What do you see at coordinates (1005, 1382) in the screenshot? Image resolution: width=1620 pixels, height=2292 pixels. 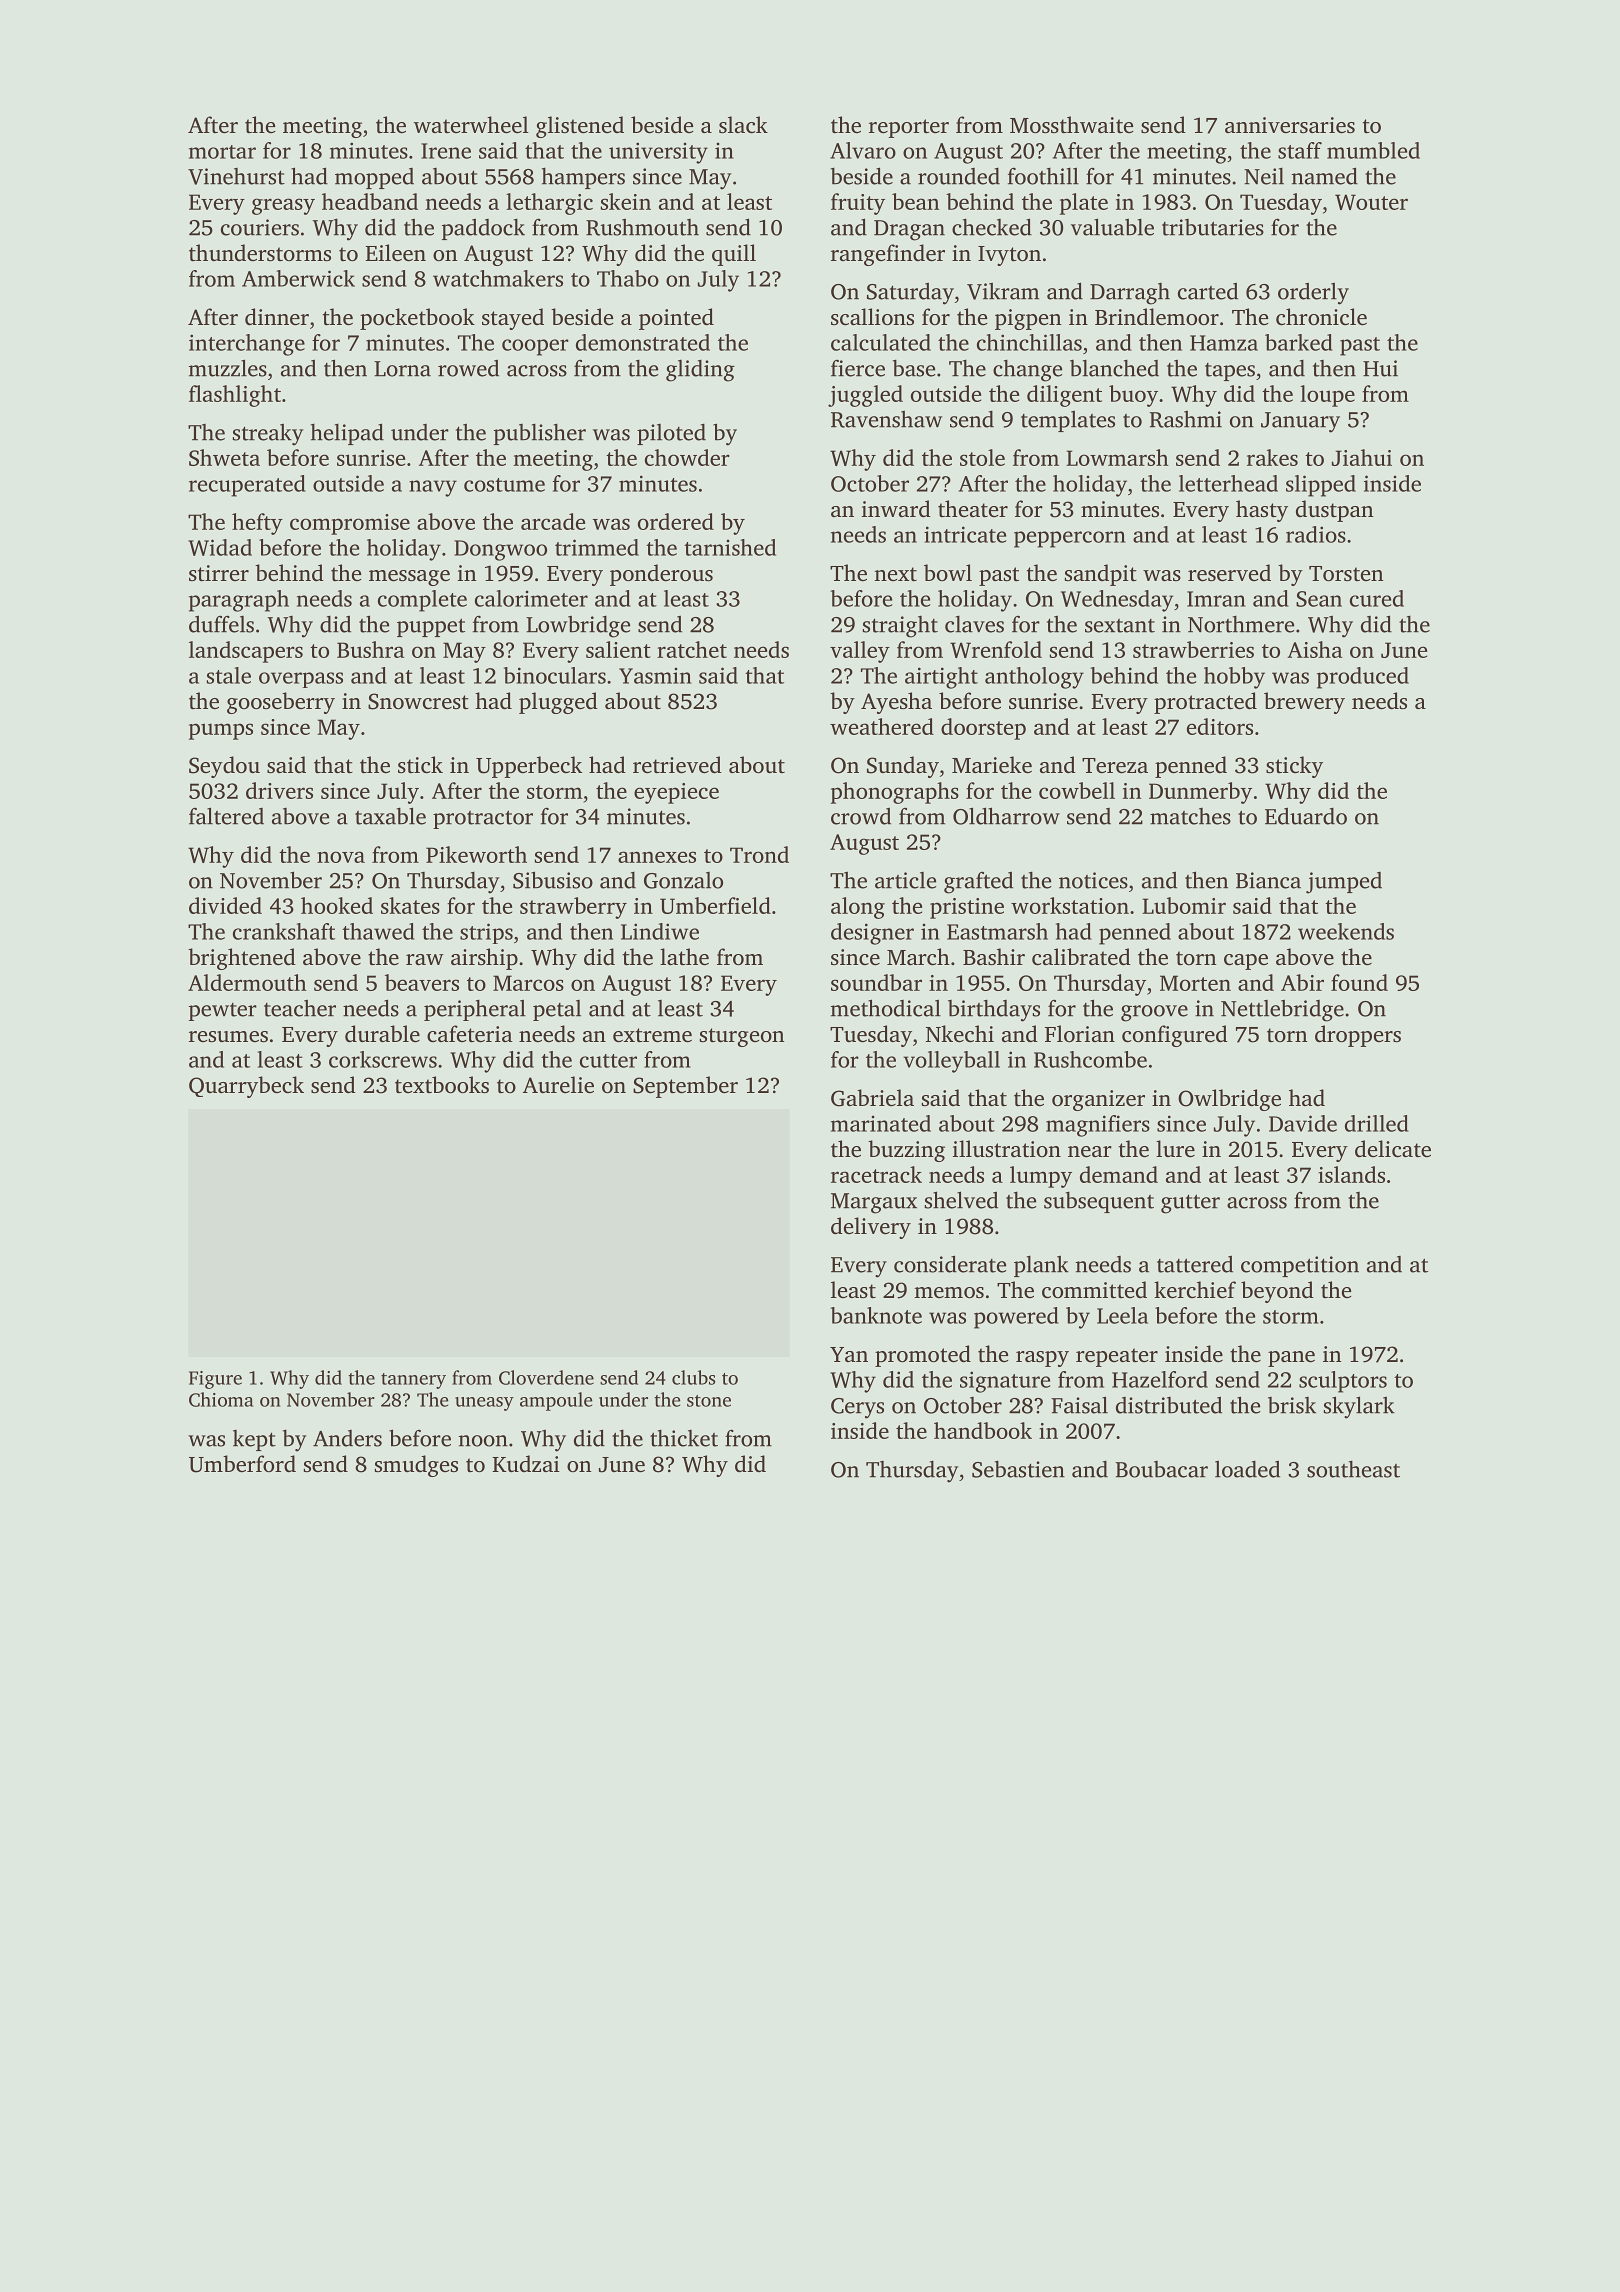 I see `signature` at bounding box center [1005, 1382].
